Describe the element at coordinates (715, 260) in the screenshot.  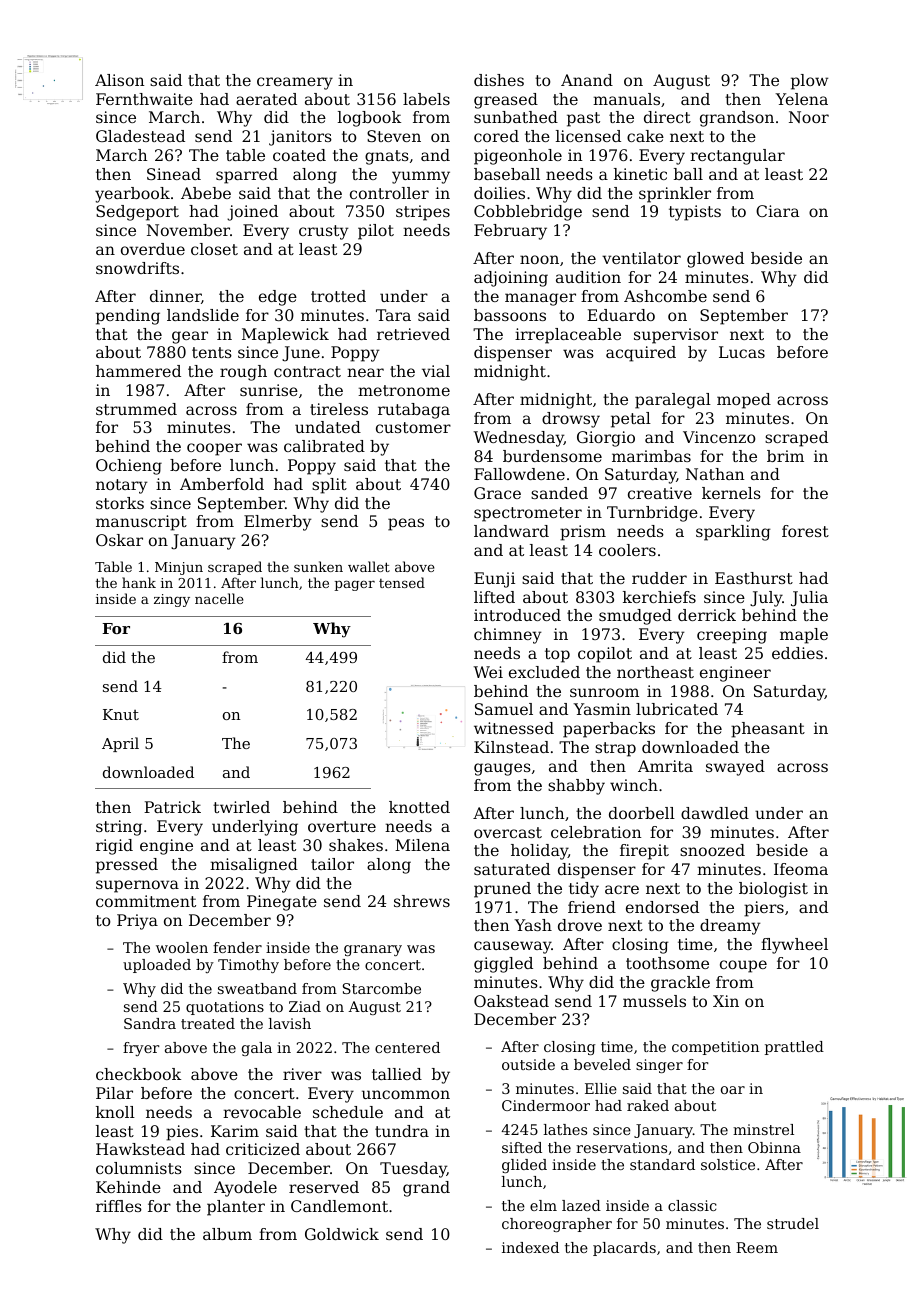
I see `glowed` at that location.
